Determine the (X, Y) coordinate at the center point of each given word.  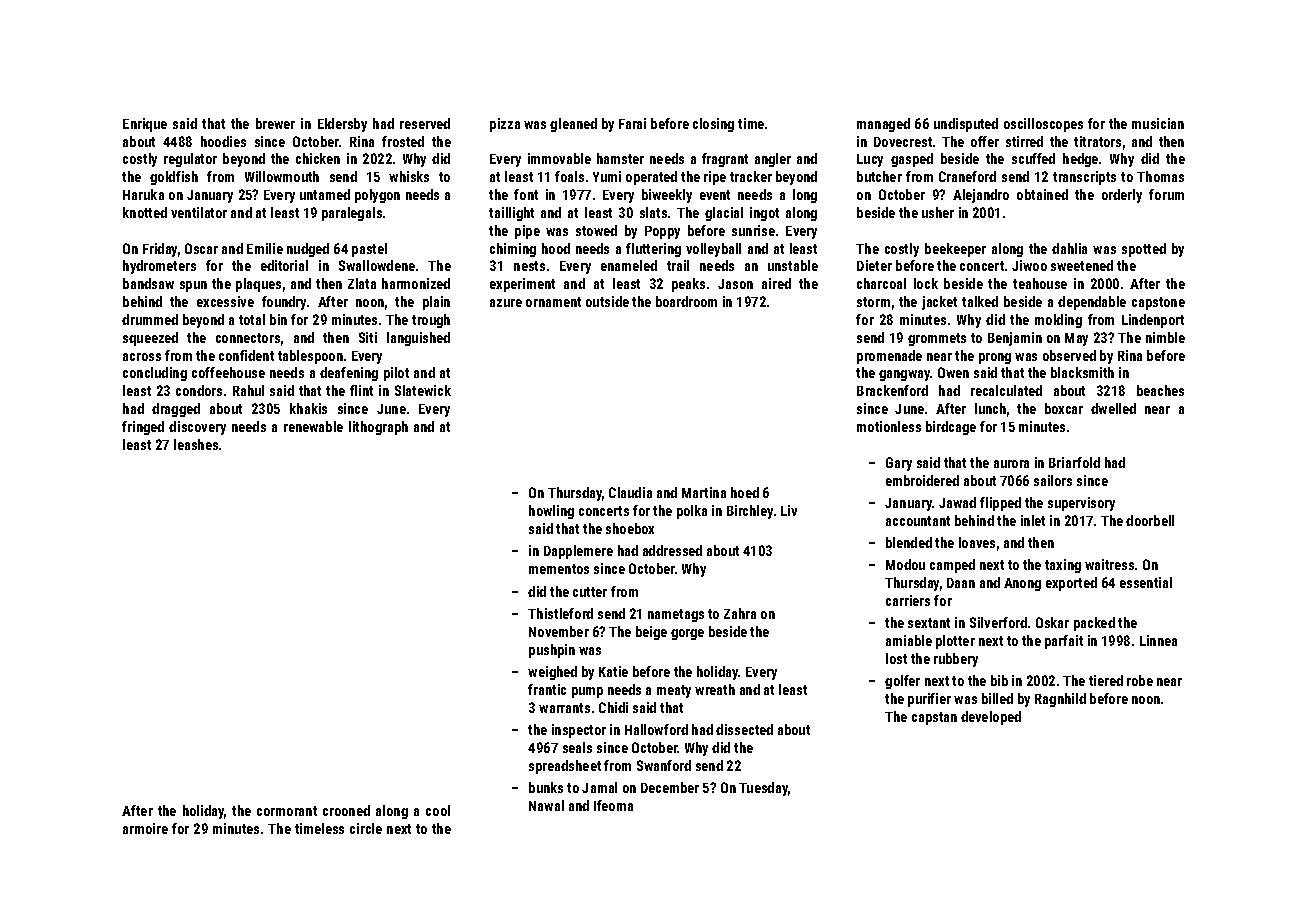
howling (551, 512)
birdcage (951, 428)
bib (999, 680)
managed (883, 125)
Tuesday (763, 789)
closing (713, 125)
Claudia (630, 492)
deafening (349, 374)
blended (909, 542)
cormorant (287, 811)
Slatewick (423, 390)
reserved (425, 123)
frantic (547, 689)
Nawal (546, 805)
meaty (674, 691)
